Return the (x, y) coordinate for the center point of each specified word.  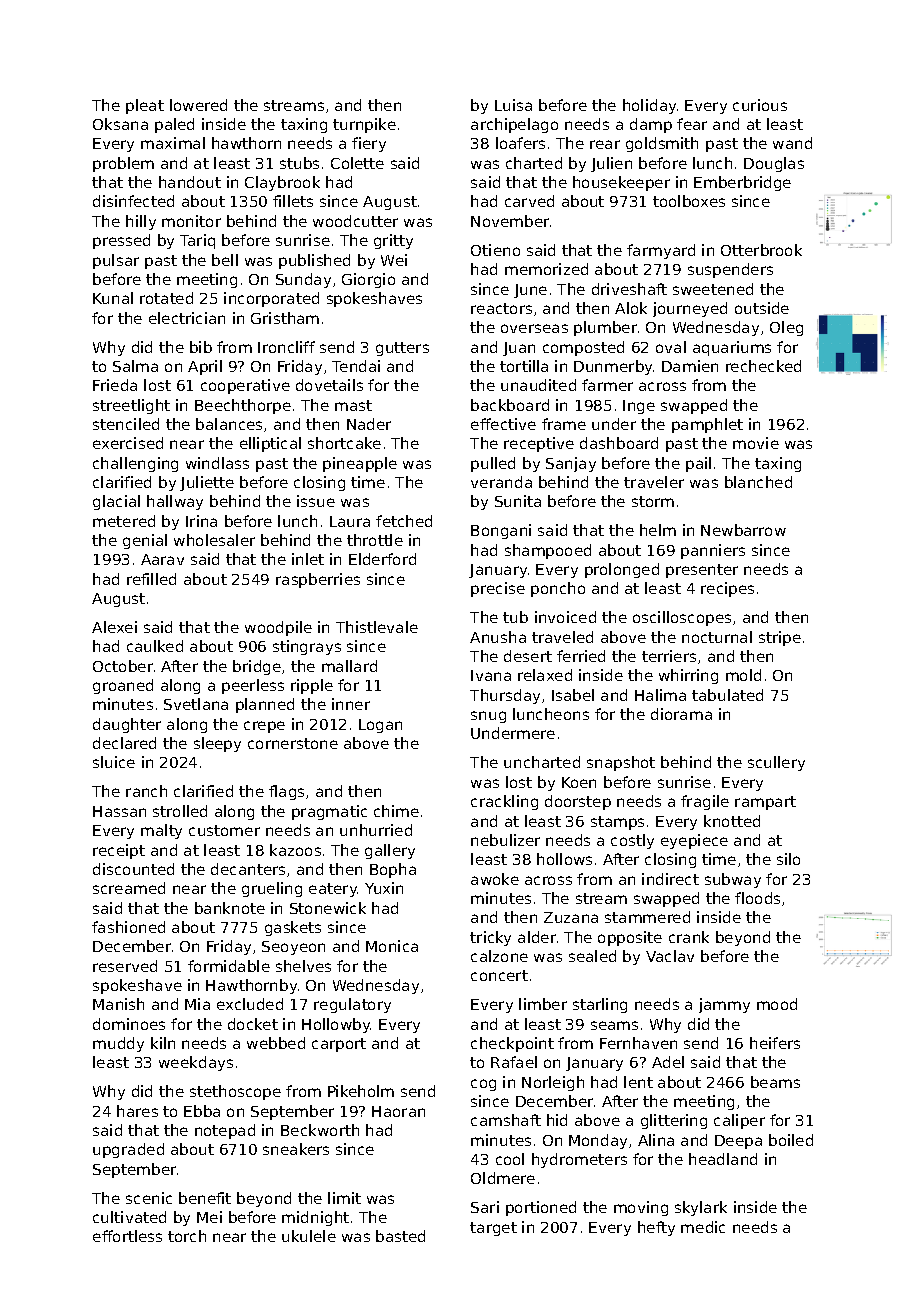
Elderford (382, 559)
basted (400, 1236)
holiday (649, 106)
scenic (149, 1198)
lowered (198, 105)
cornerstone (293, 743)
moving (641, 1208)
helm (658, 530)
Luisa (513, 105)
